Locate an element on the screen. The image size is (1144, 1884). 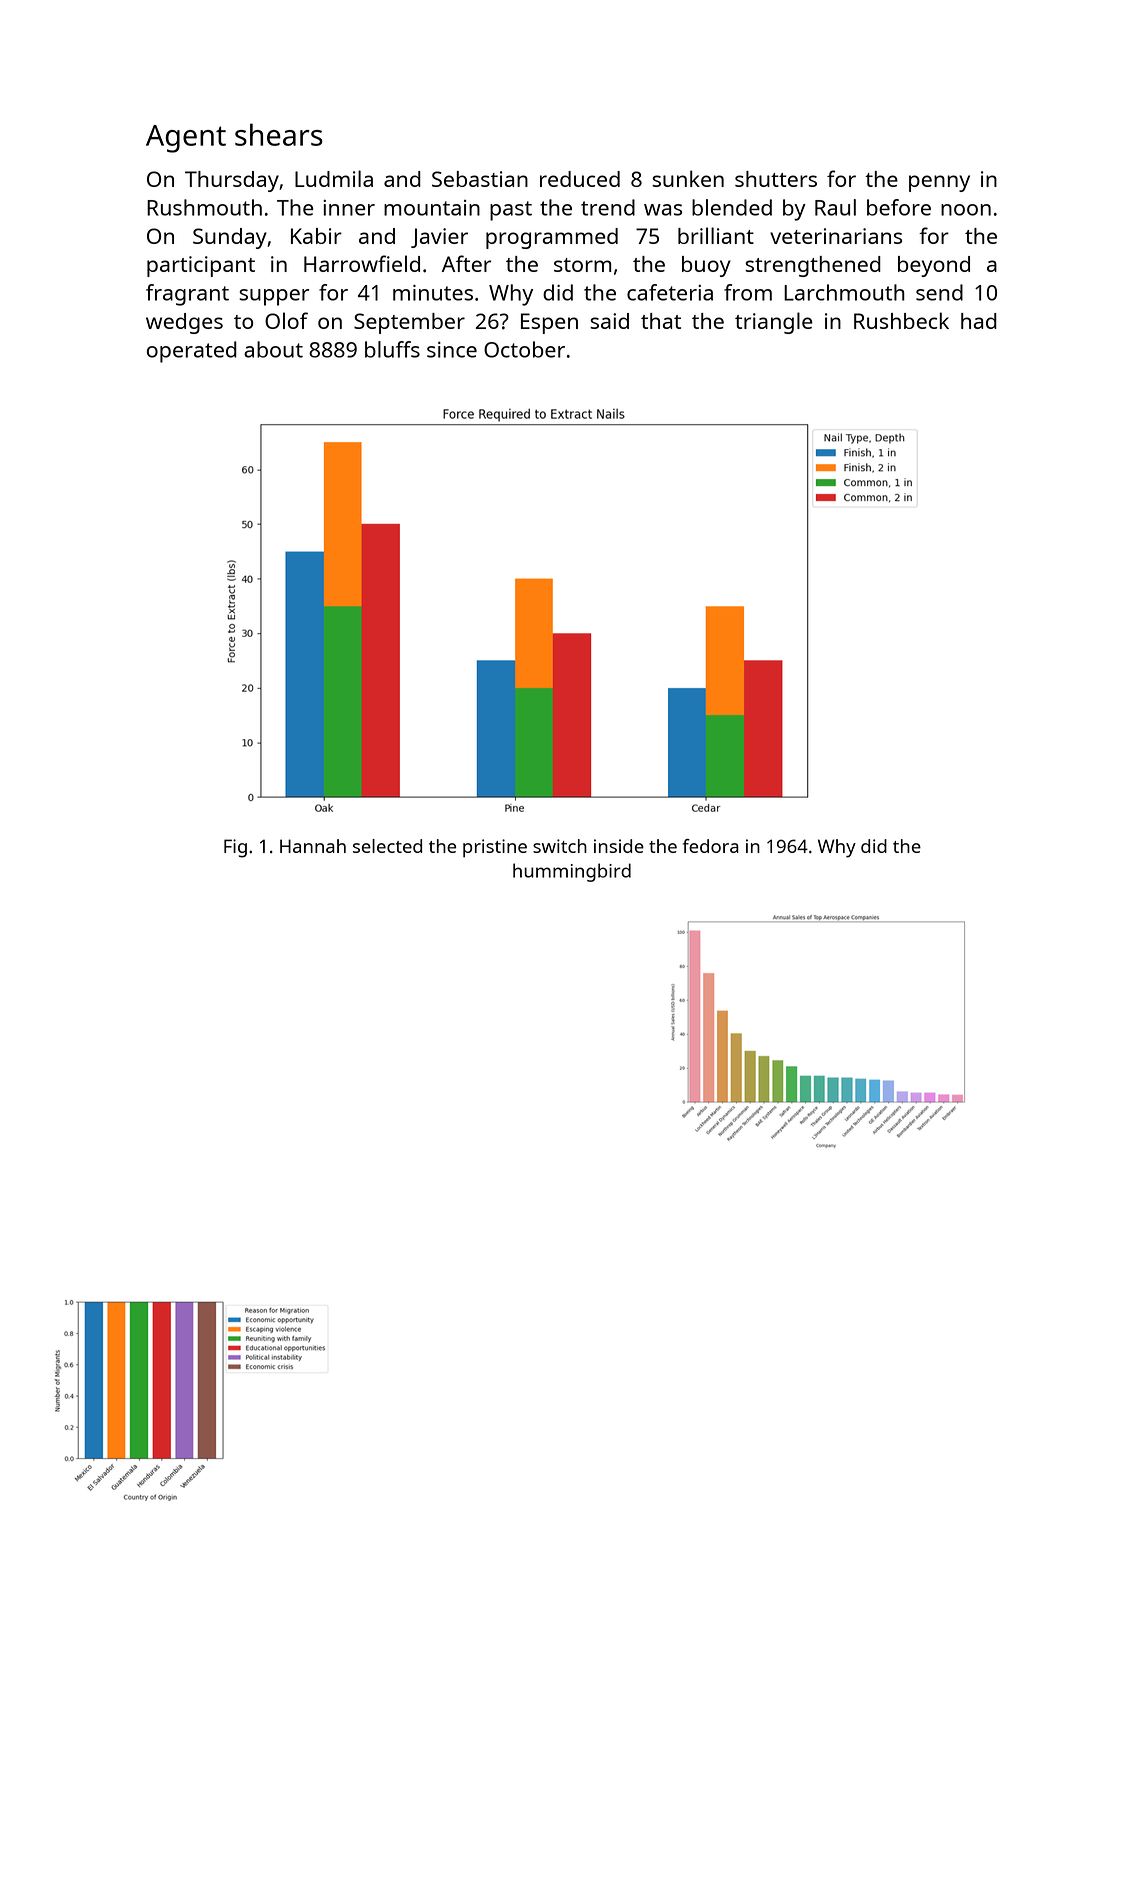
Hannah is located at coordinates (313, 846).
